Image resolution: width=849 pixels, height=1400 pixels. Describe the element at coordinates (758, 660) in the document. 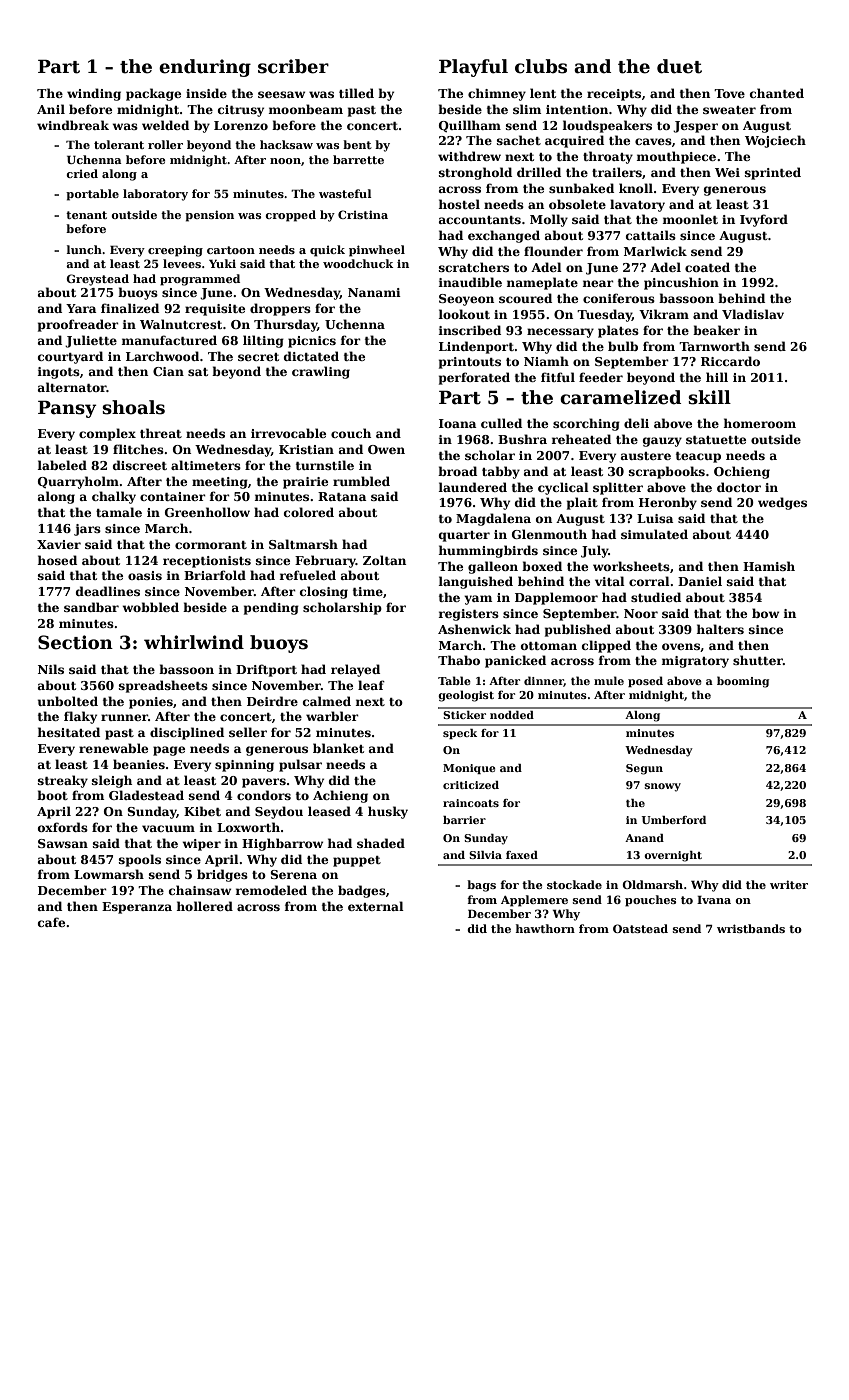

I see `shutter` at that location.
